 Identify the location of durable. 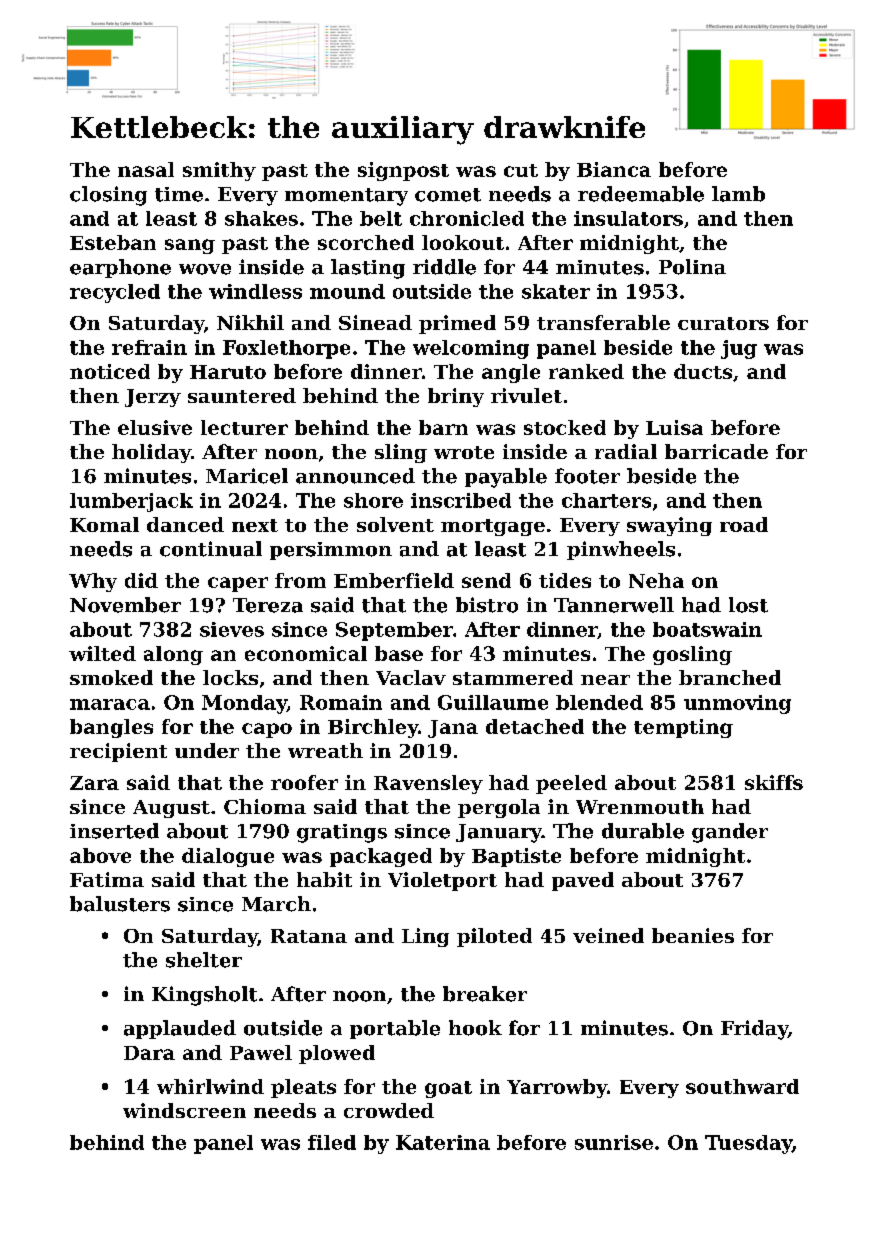
(643, 831).
